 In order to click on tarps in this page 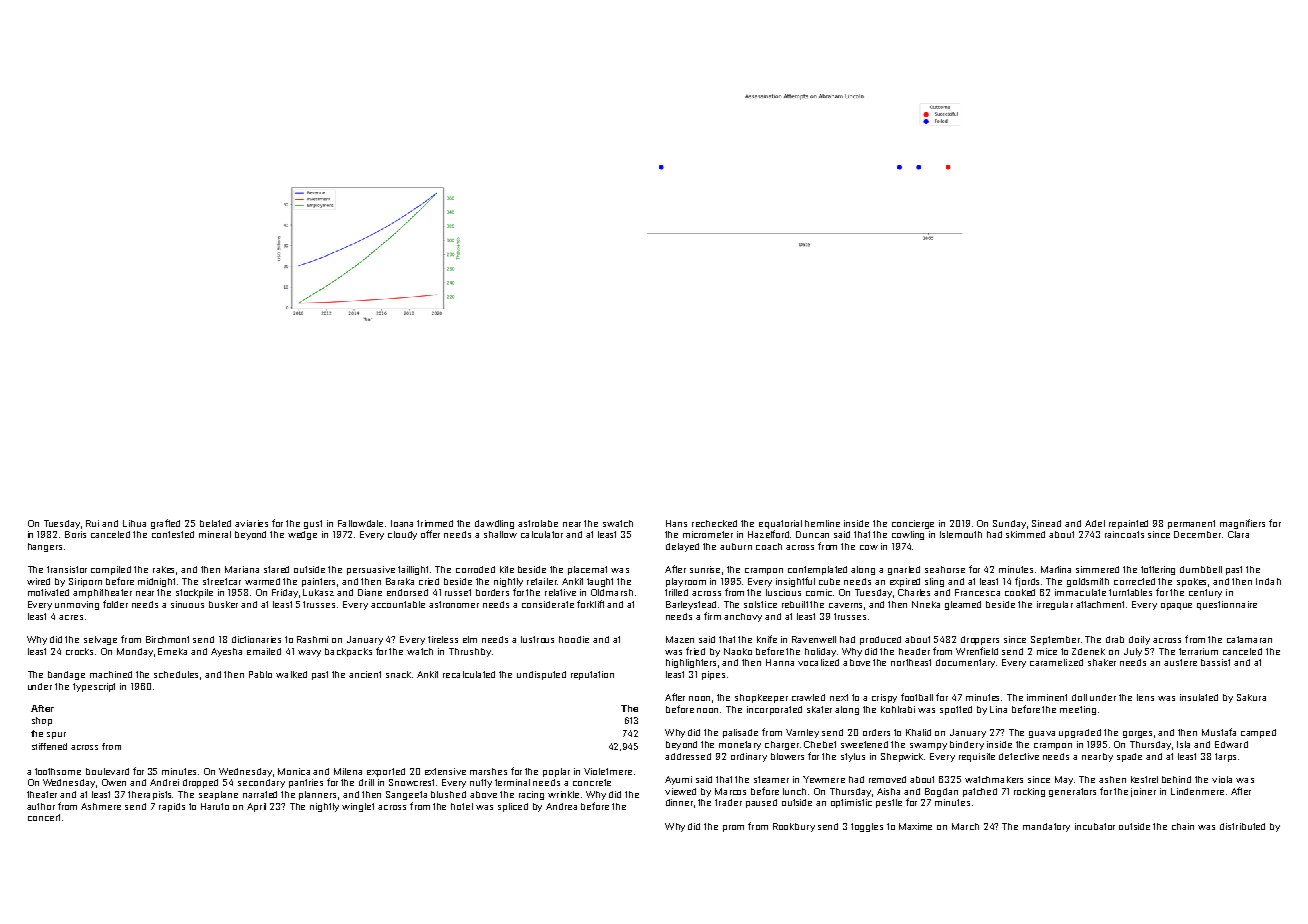, I will do `click(1225, 757)`.
